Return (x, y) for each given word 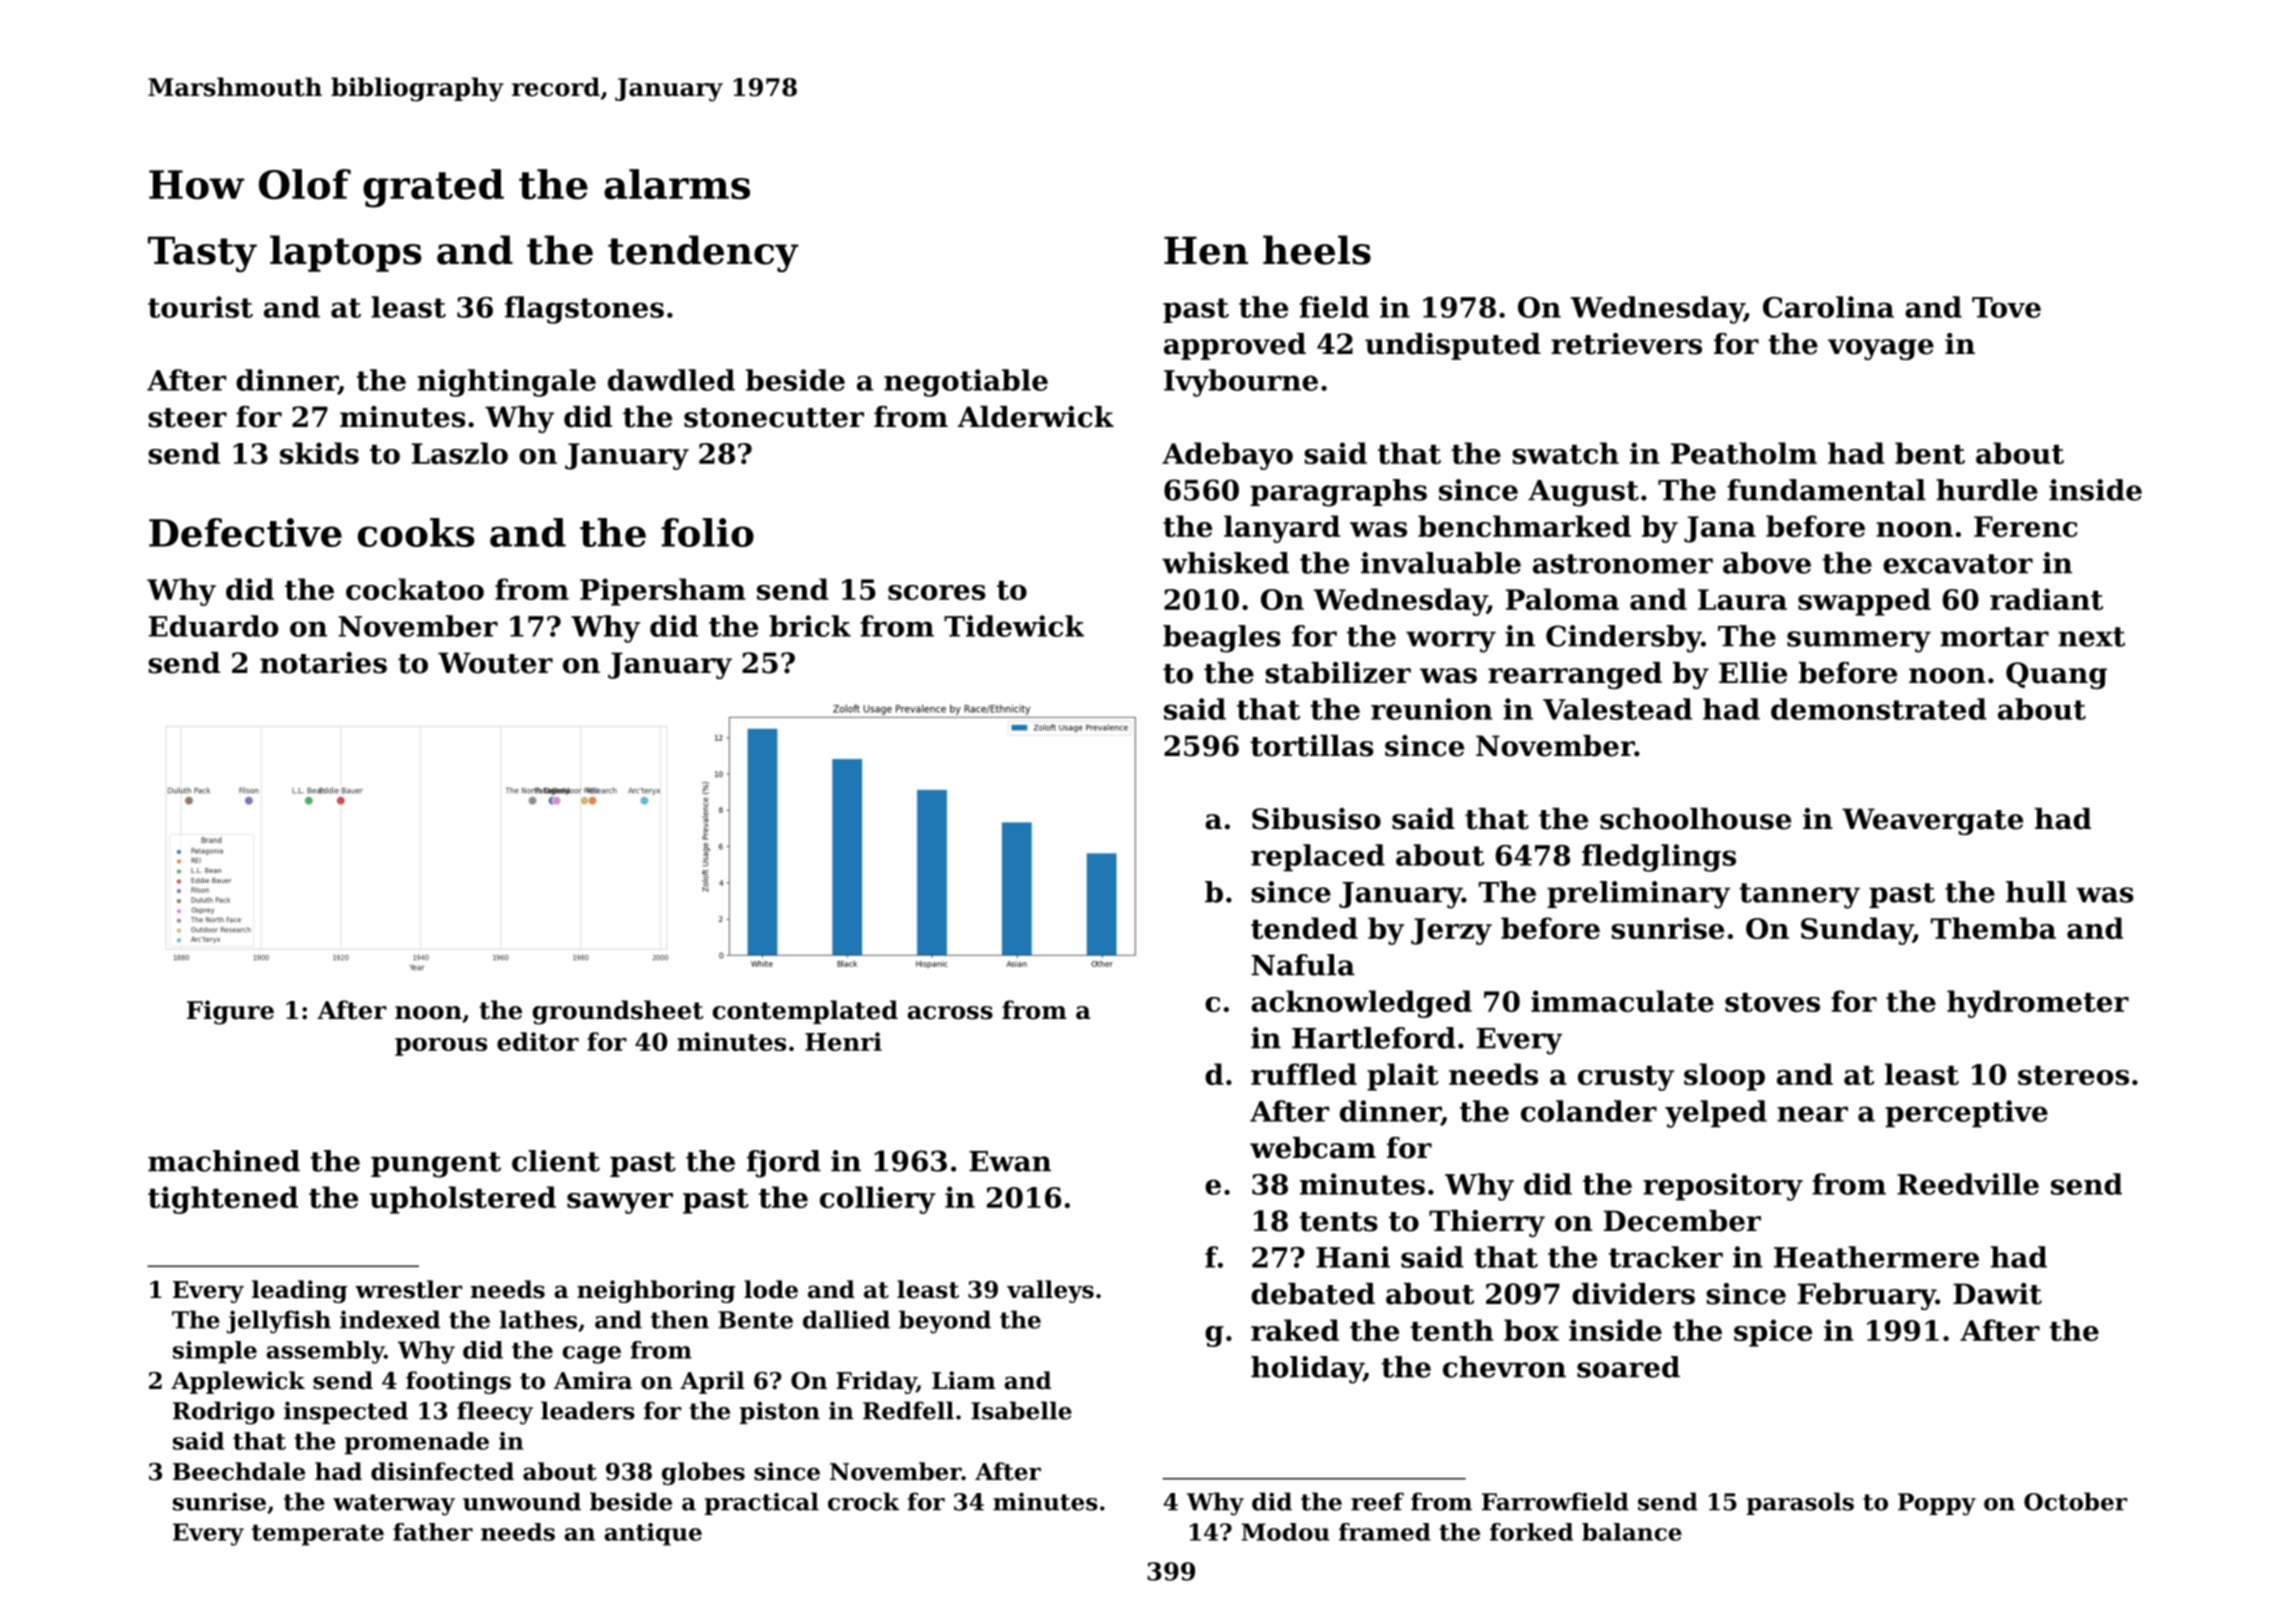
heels (1317, 250)
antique (653, 1534)
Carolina (1828, 307)
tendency (703, 254)
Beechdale (239, 1471)
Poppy (1937, 1504)
